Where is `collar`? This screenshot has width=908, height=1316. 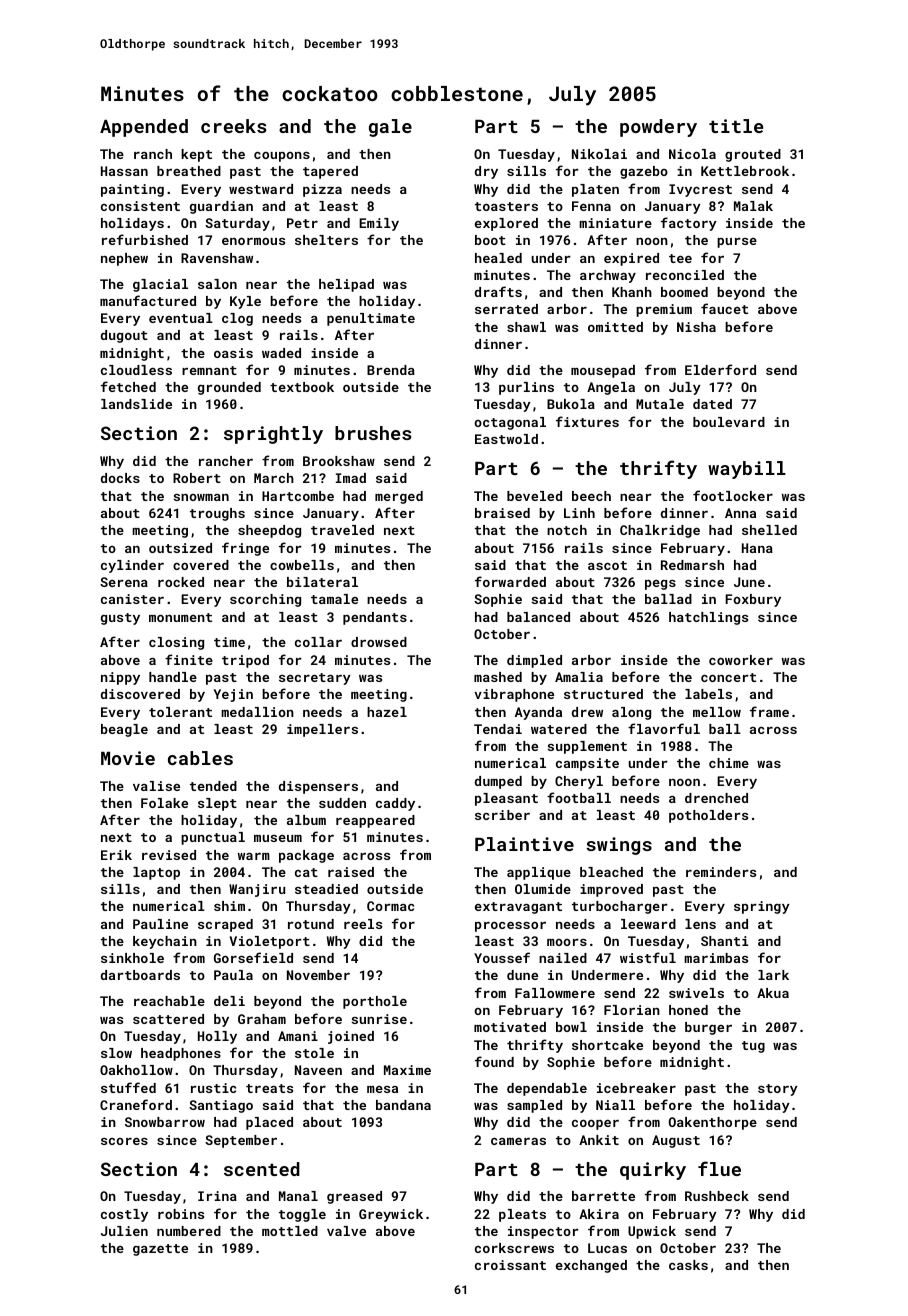
collar is located at coordinates (318, 642).
